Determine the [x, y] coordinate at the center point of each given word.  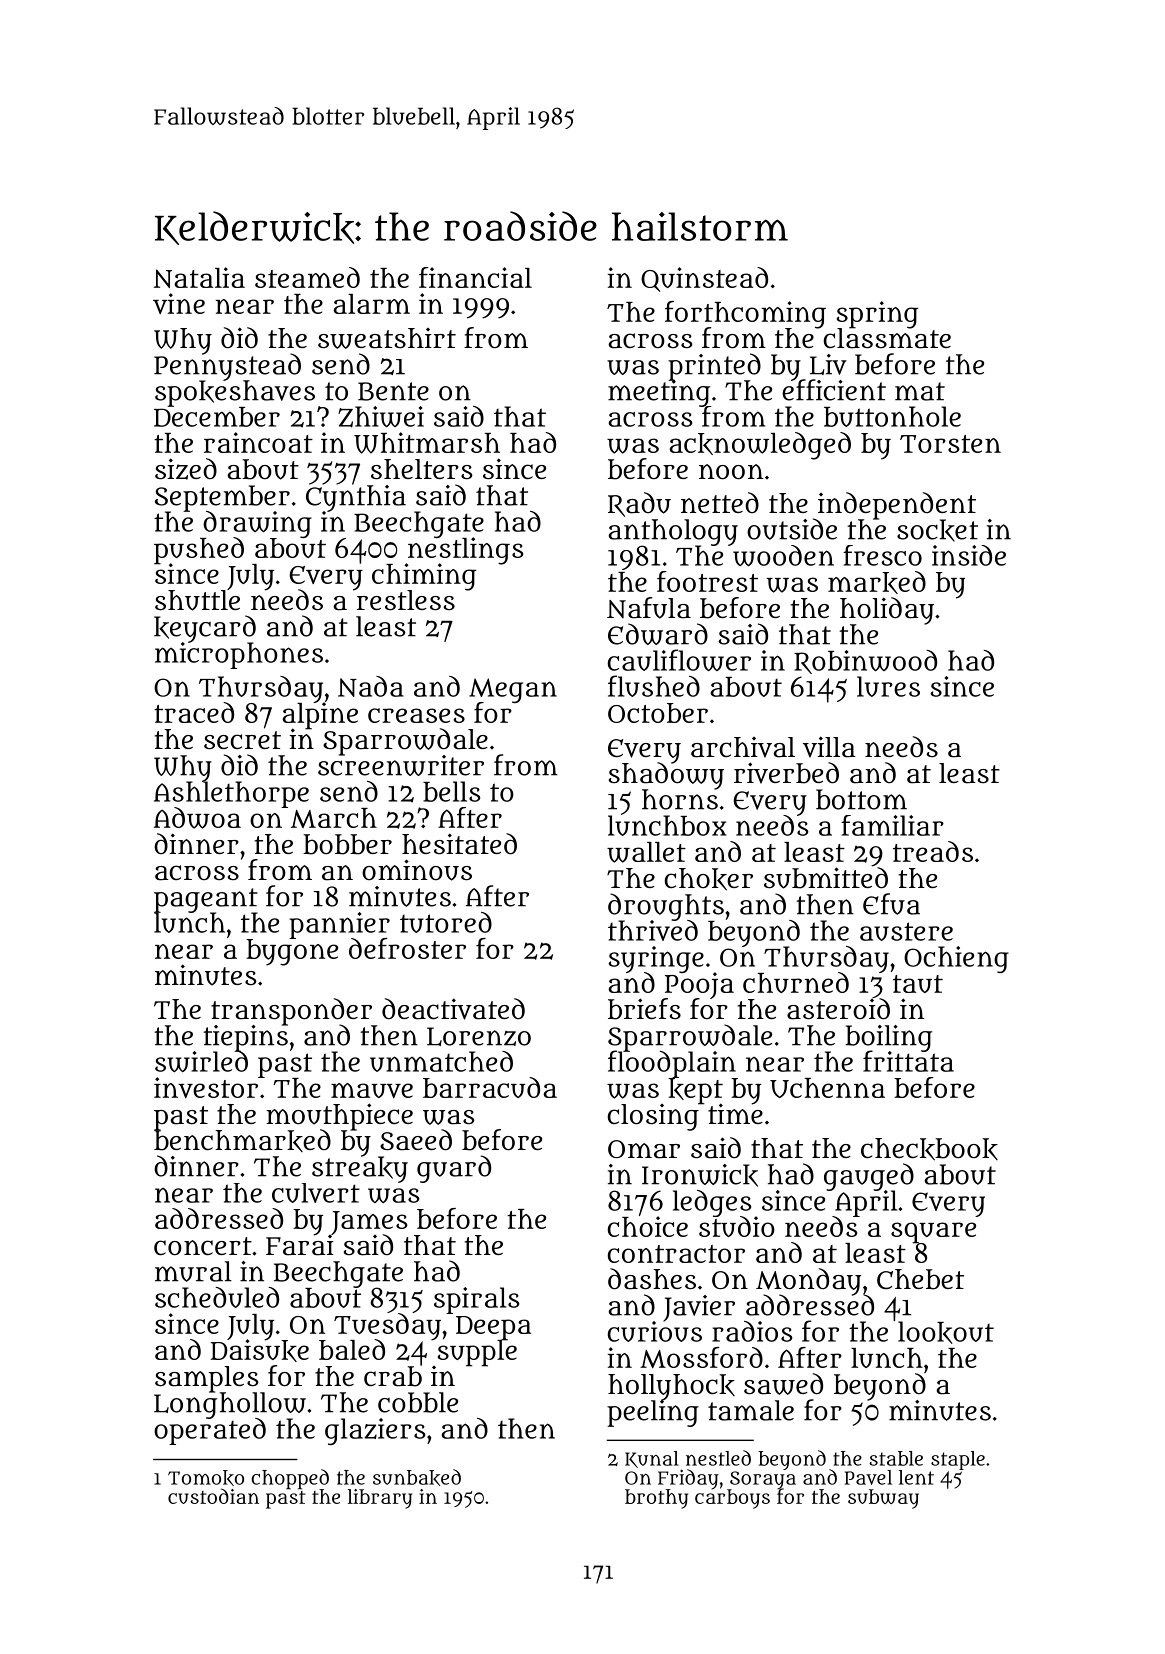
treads [933, 851]
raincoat [258, 442]
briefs [644, 1009]
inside [969, 555]
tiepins [245, 1038]
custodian [213, 1496]
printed [714, 366]
